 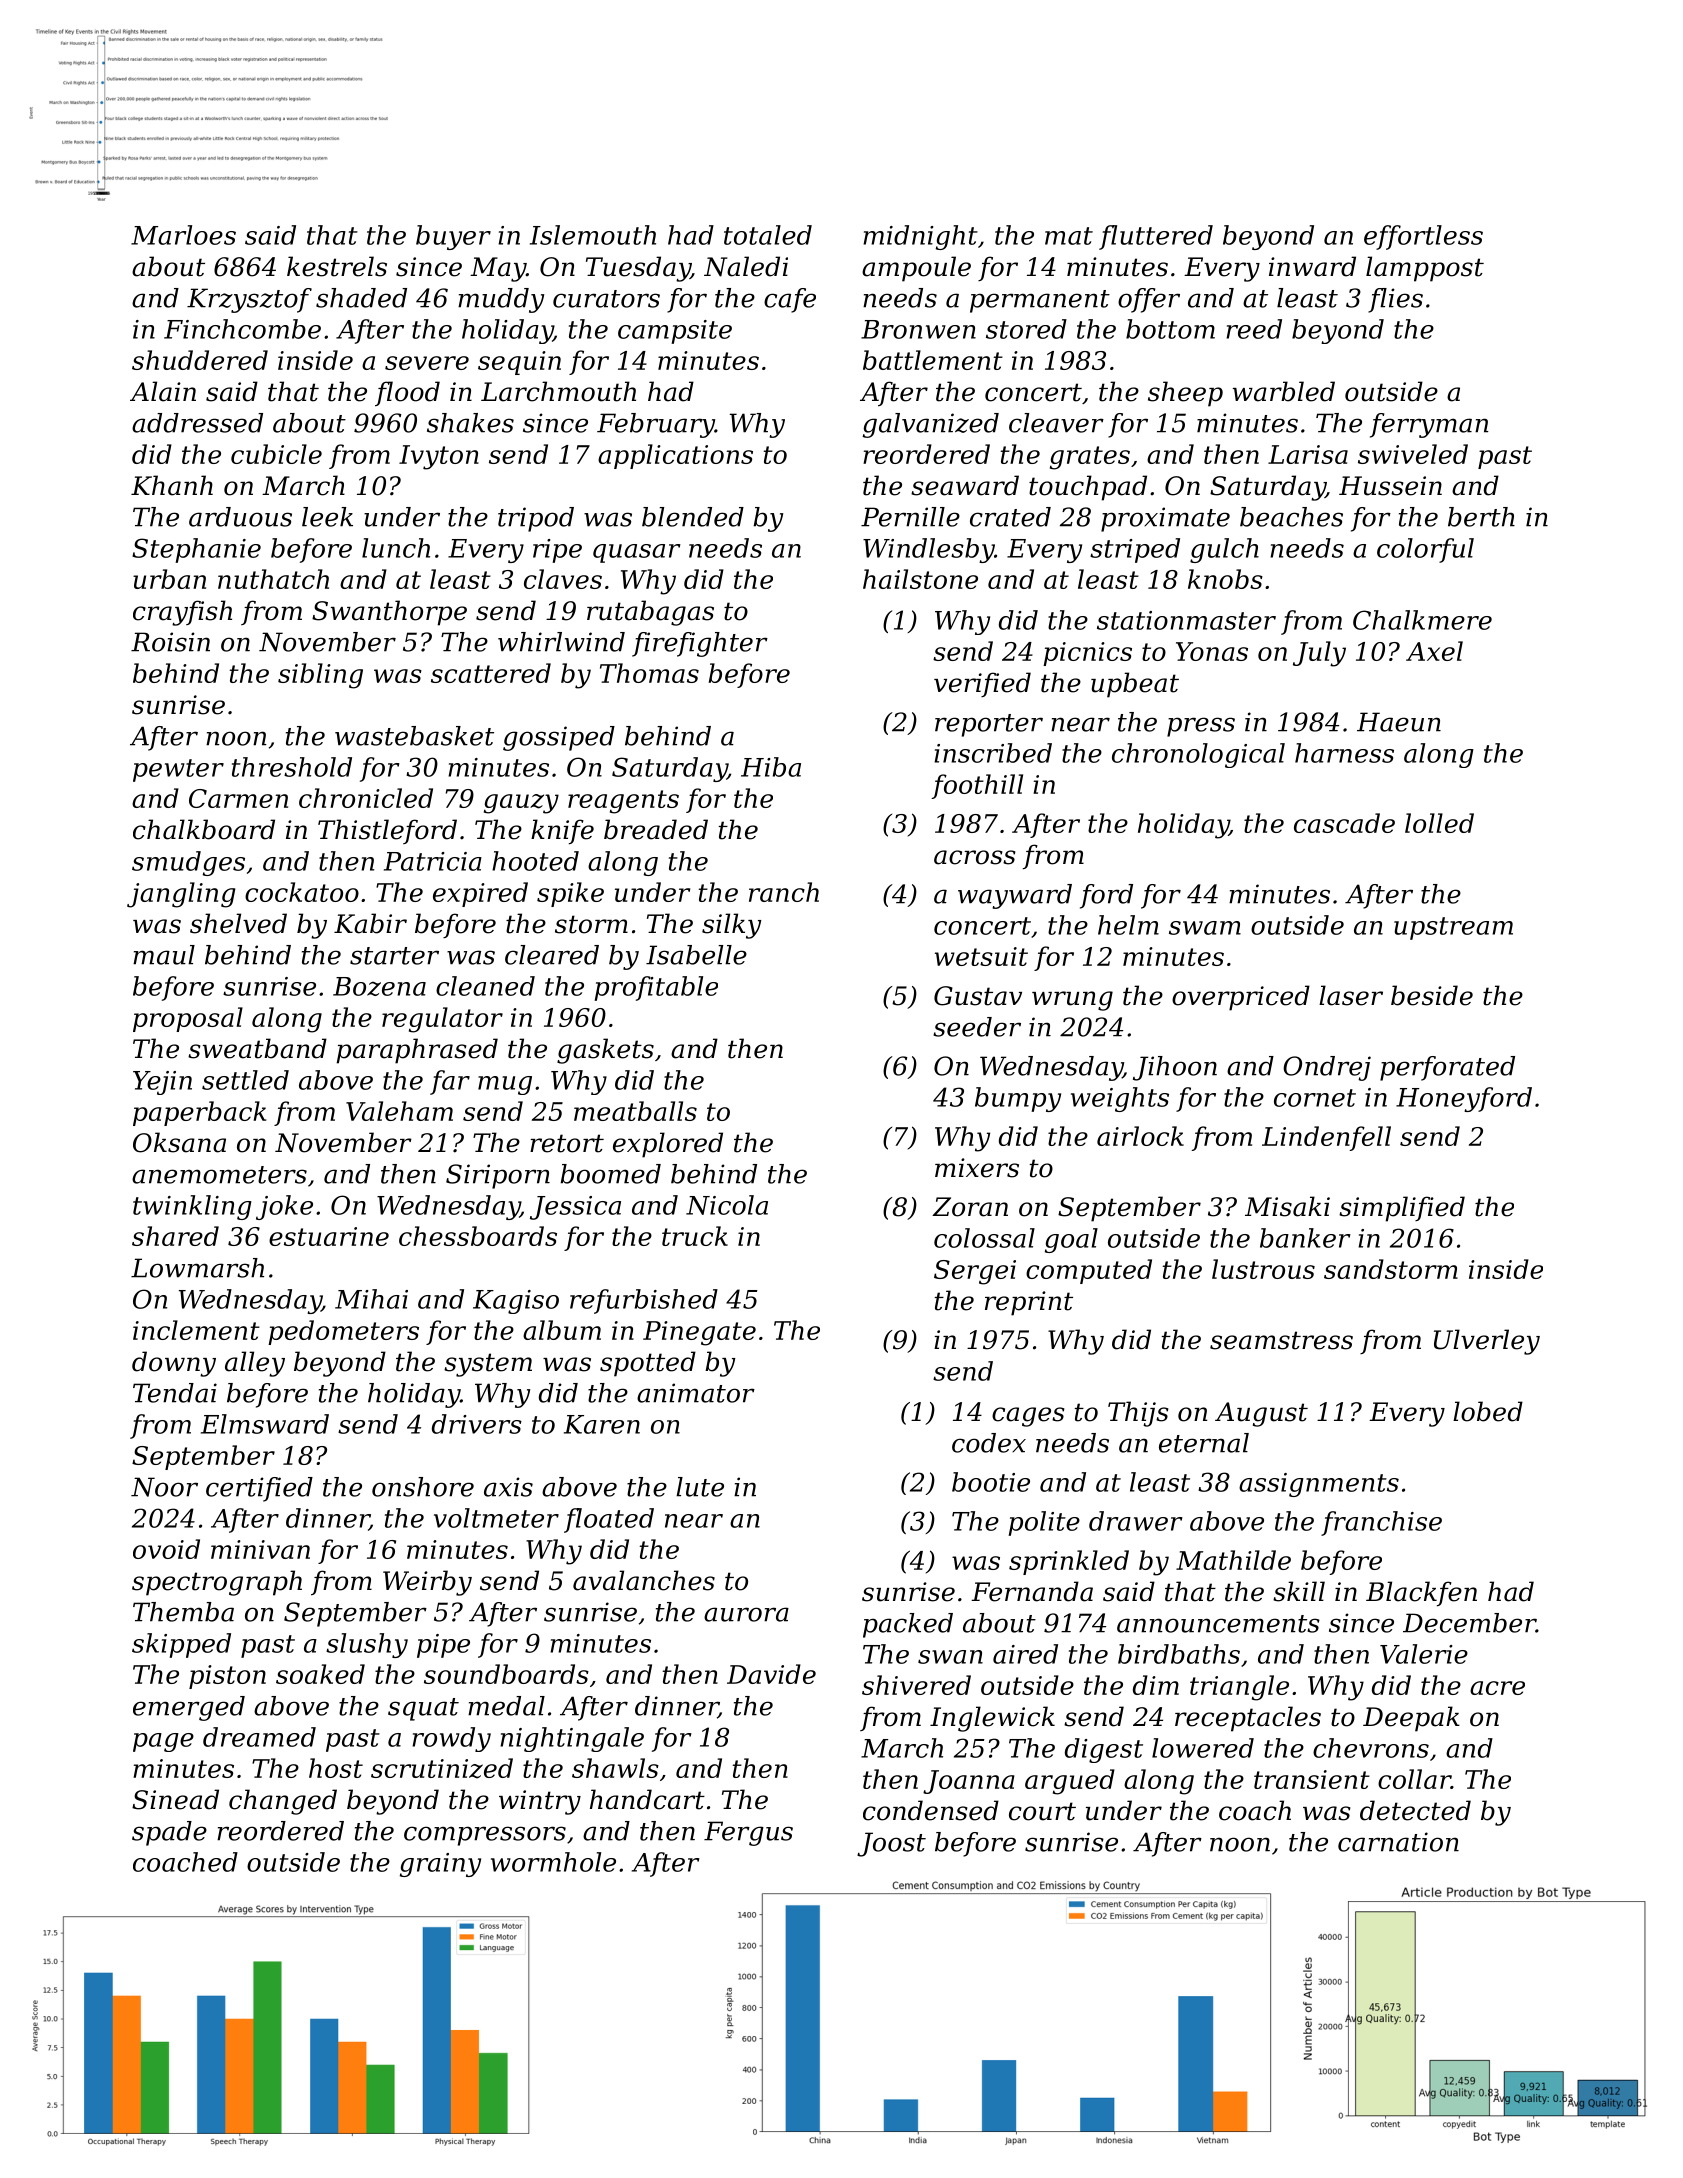 I want to click on emerged, so click(x=189, y=1708).
